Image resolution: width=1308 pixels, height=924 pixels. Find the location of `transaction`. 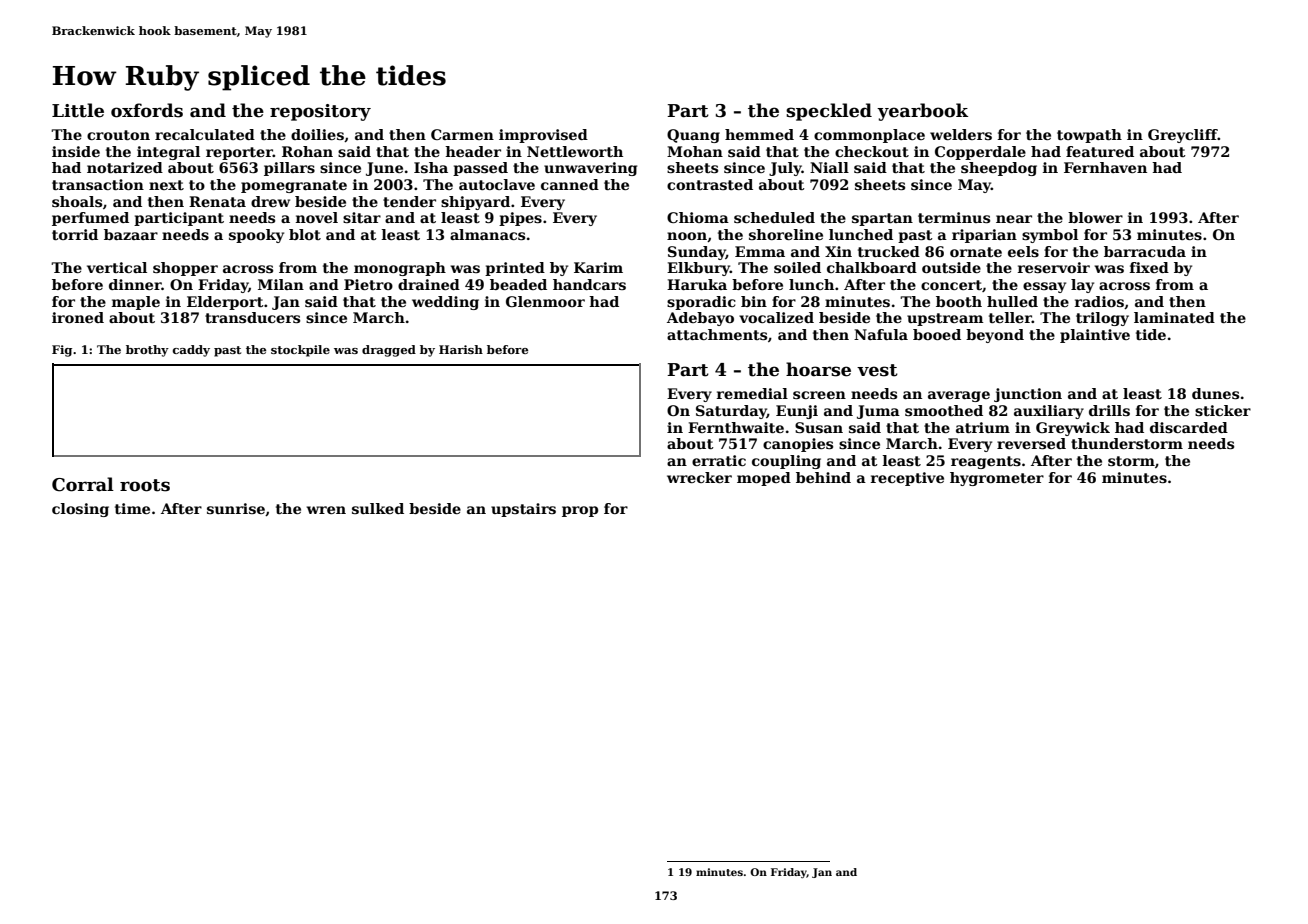

transaction is located at coordinates (98, 184).
